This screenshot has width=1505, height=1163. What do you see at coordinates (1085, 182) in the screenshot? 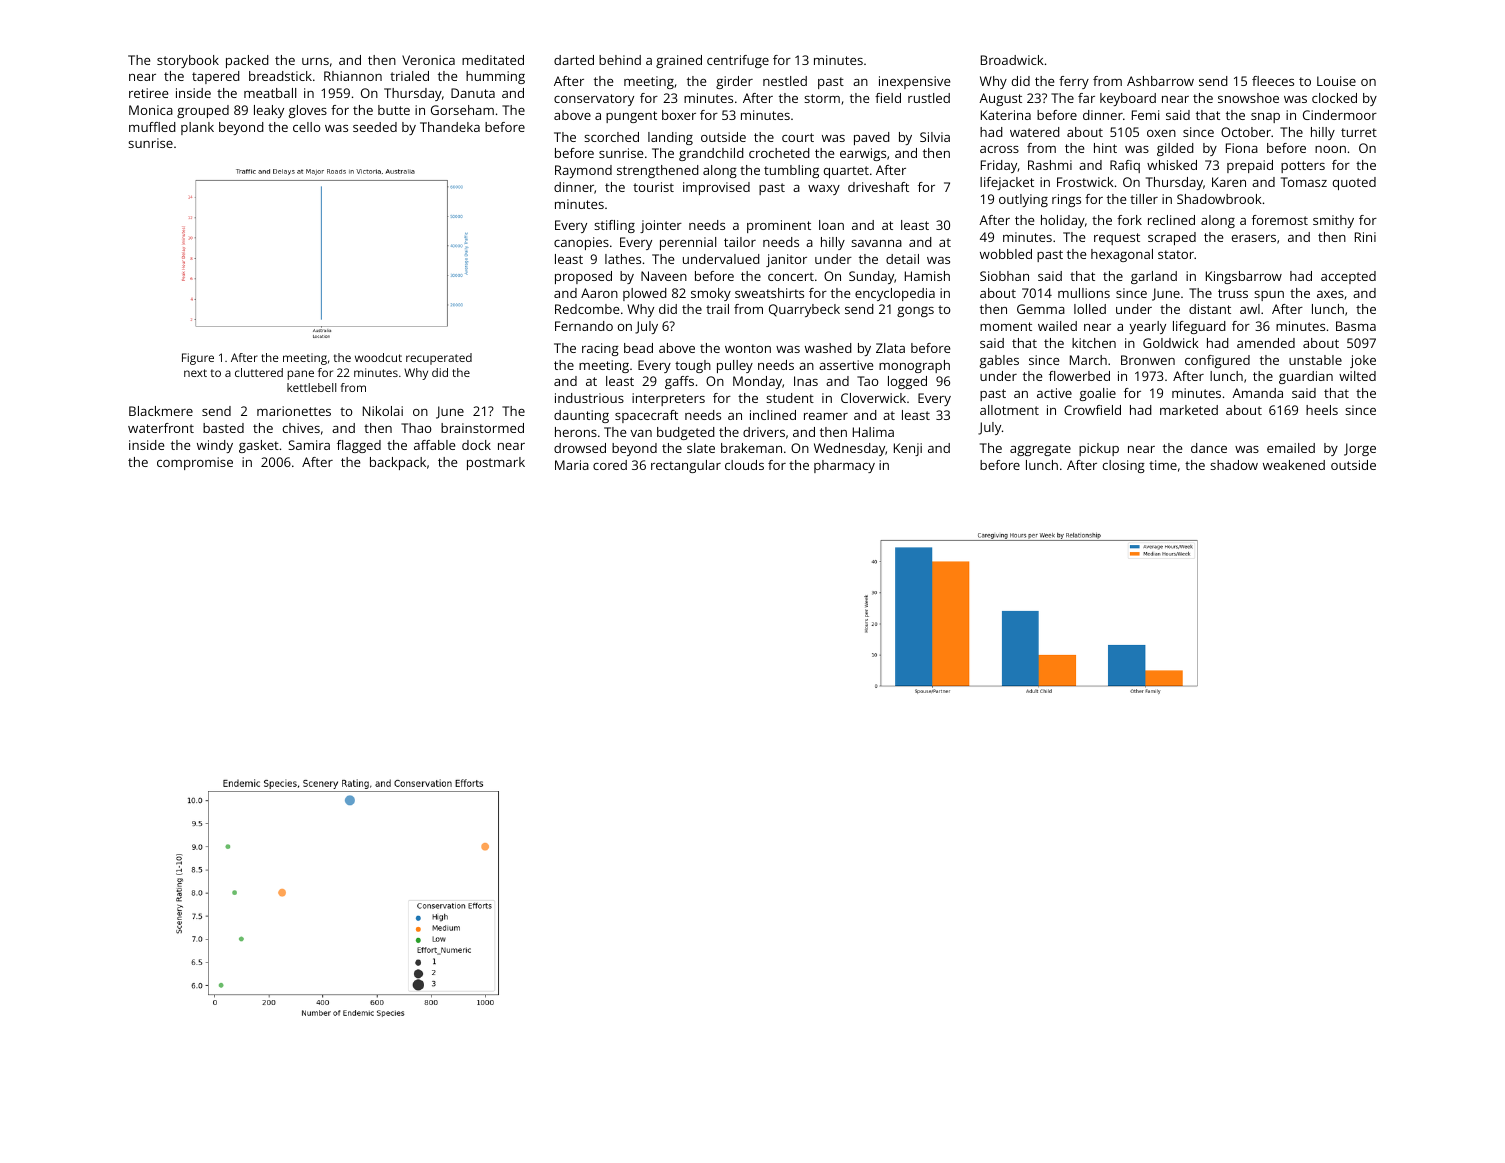
I see `Frostwick` at bounding box center [1085, 182].
